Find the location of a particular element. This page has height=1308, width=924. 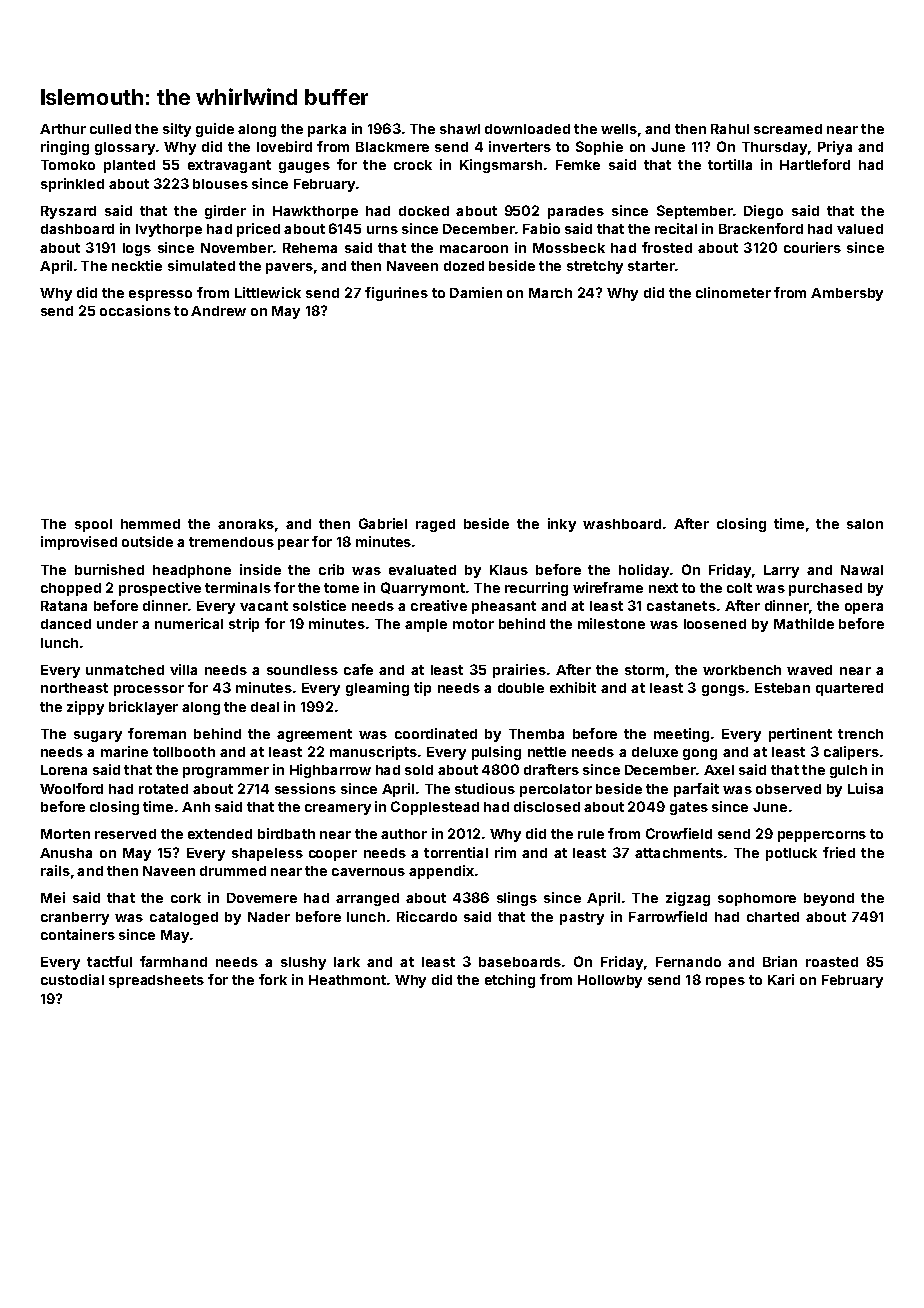

hemmed is located at coordinates (150, 524).
